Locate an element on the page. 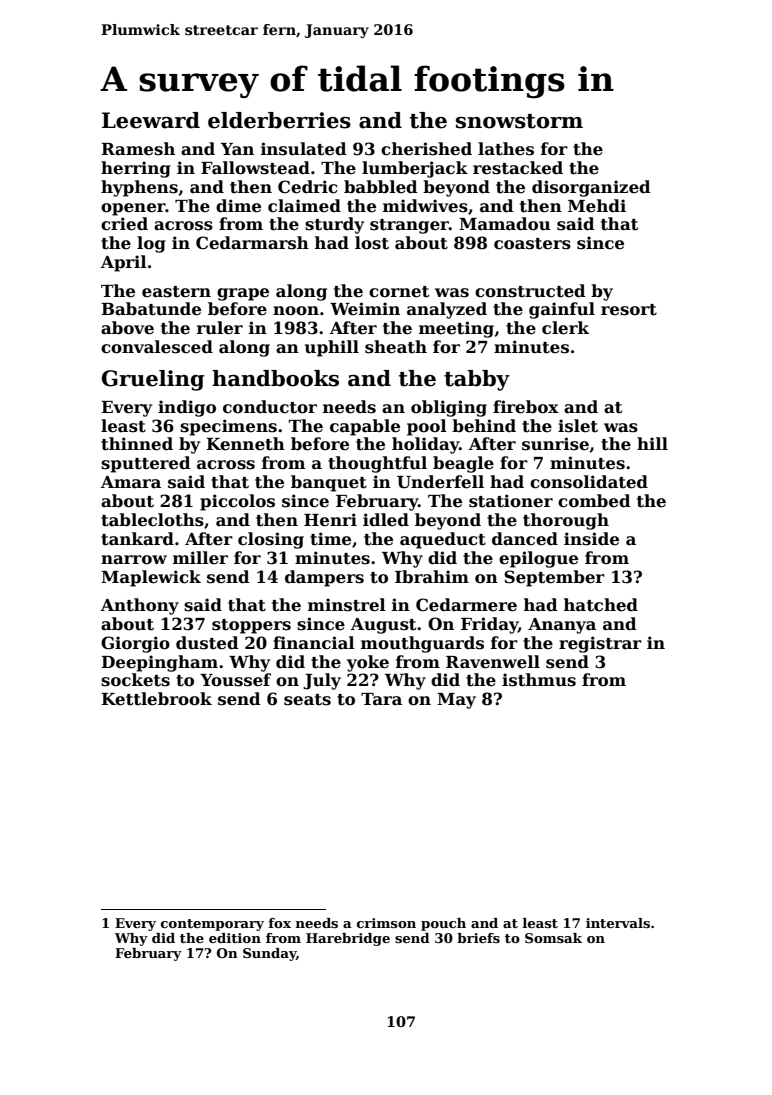 This page has height=1095, width=772. danced is located at coordinates (525, 539).
